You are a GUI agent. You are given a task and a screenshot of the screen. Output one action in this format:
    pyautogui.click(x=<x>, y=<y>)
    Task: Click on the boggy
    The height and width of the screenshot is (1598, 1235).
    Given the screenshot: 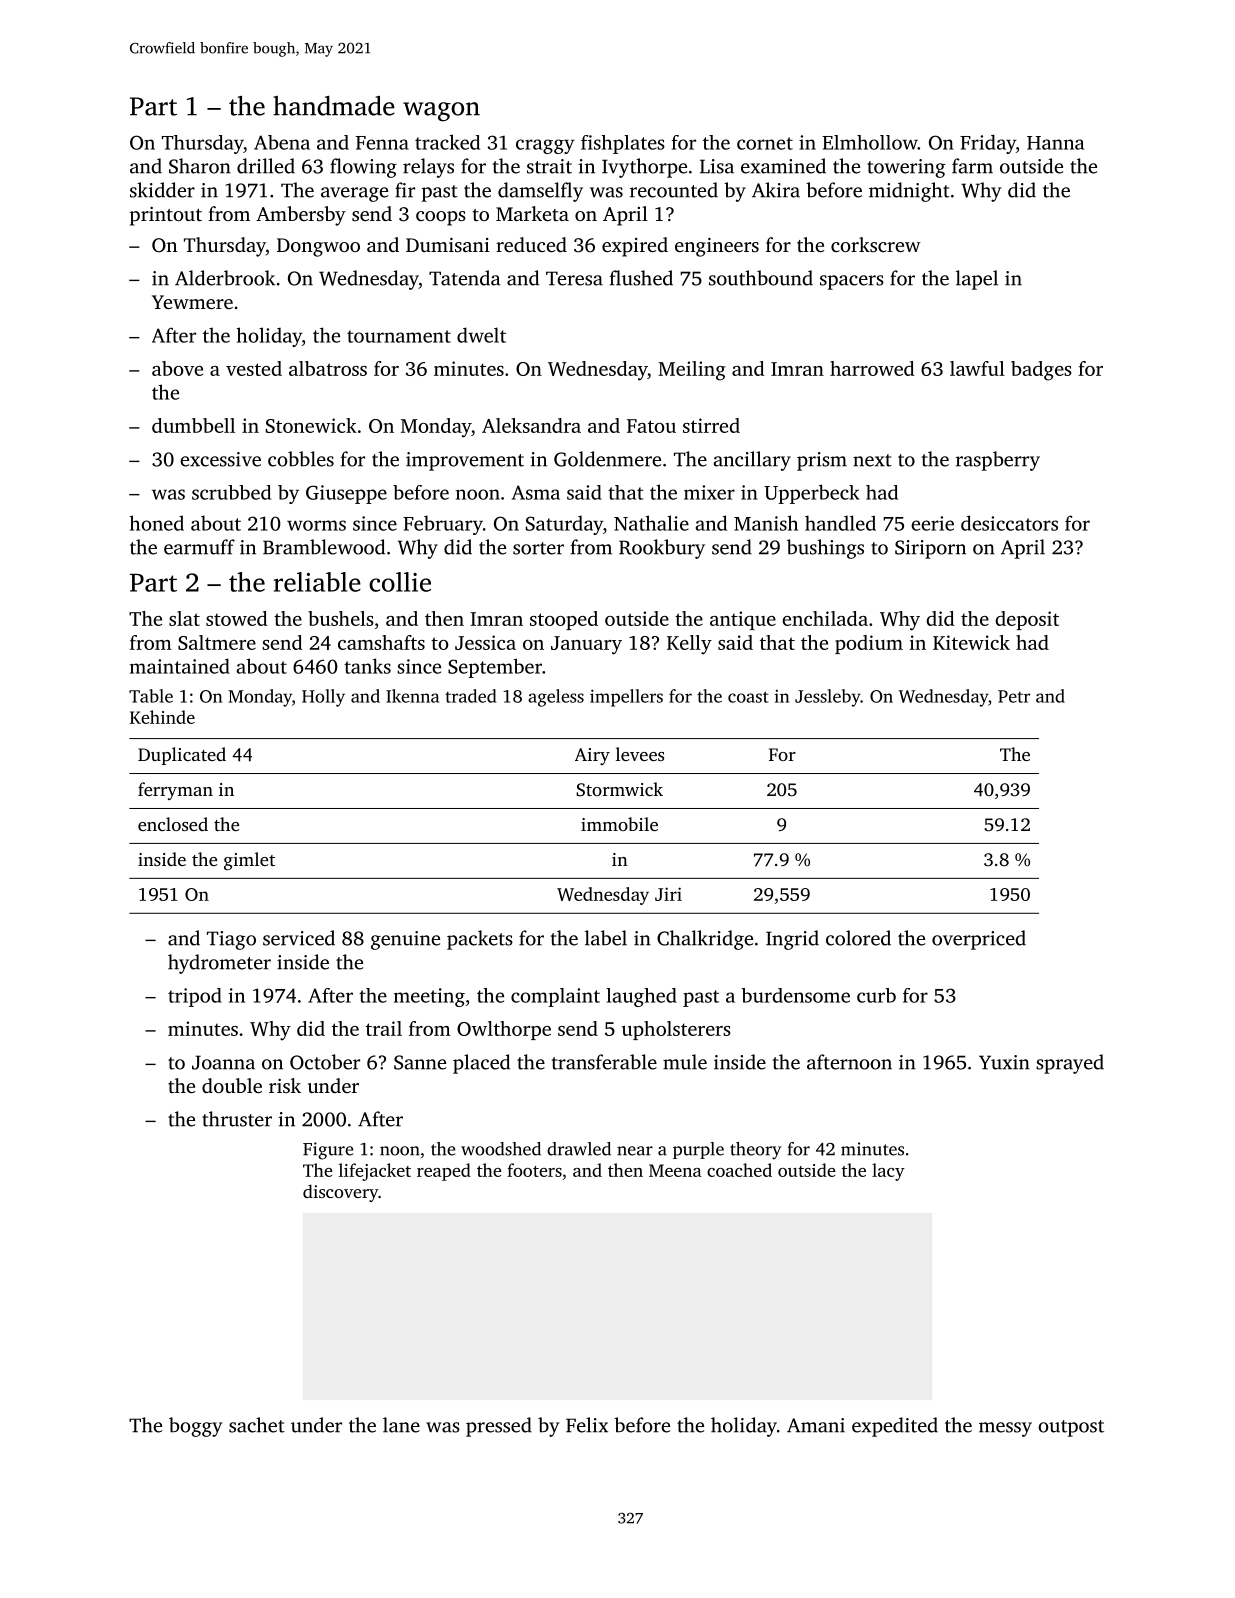 What is the action you would take?
    pyautogui.click(x=195, y=1427)
